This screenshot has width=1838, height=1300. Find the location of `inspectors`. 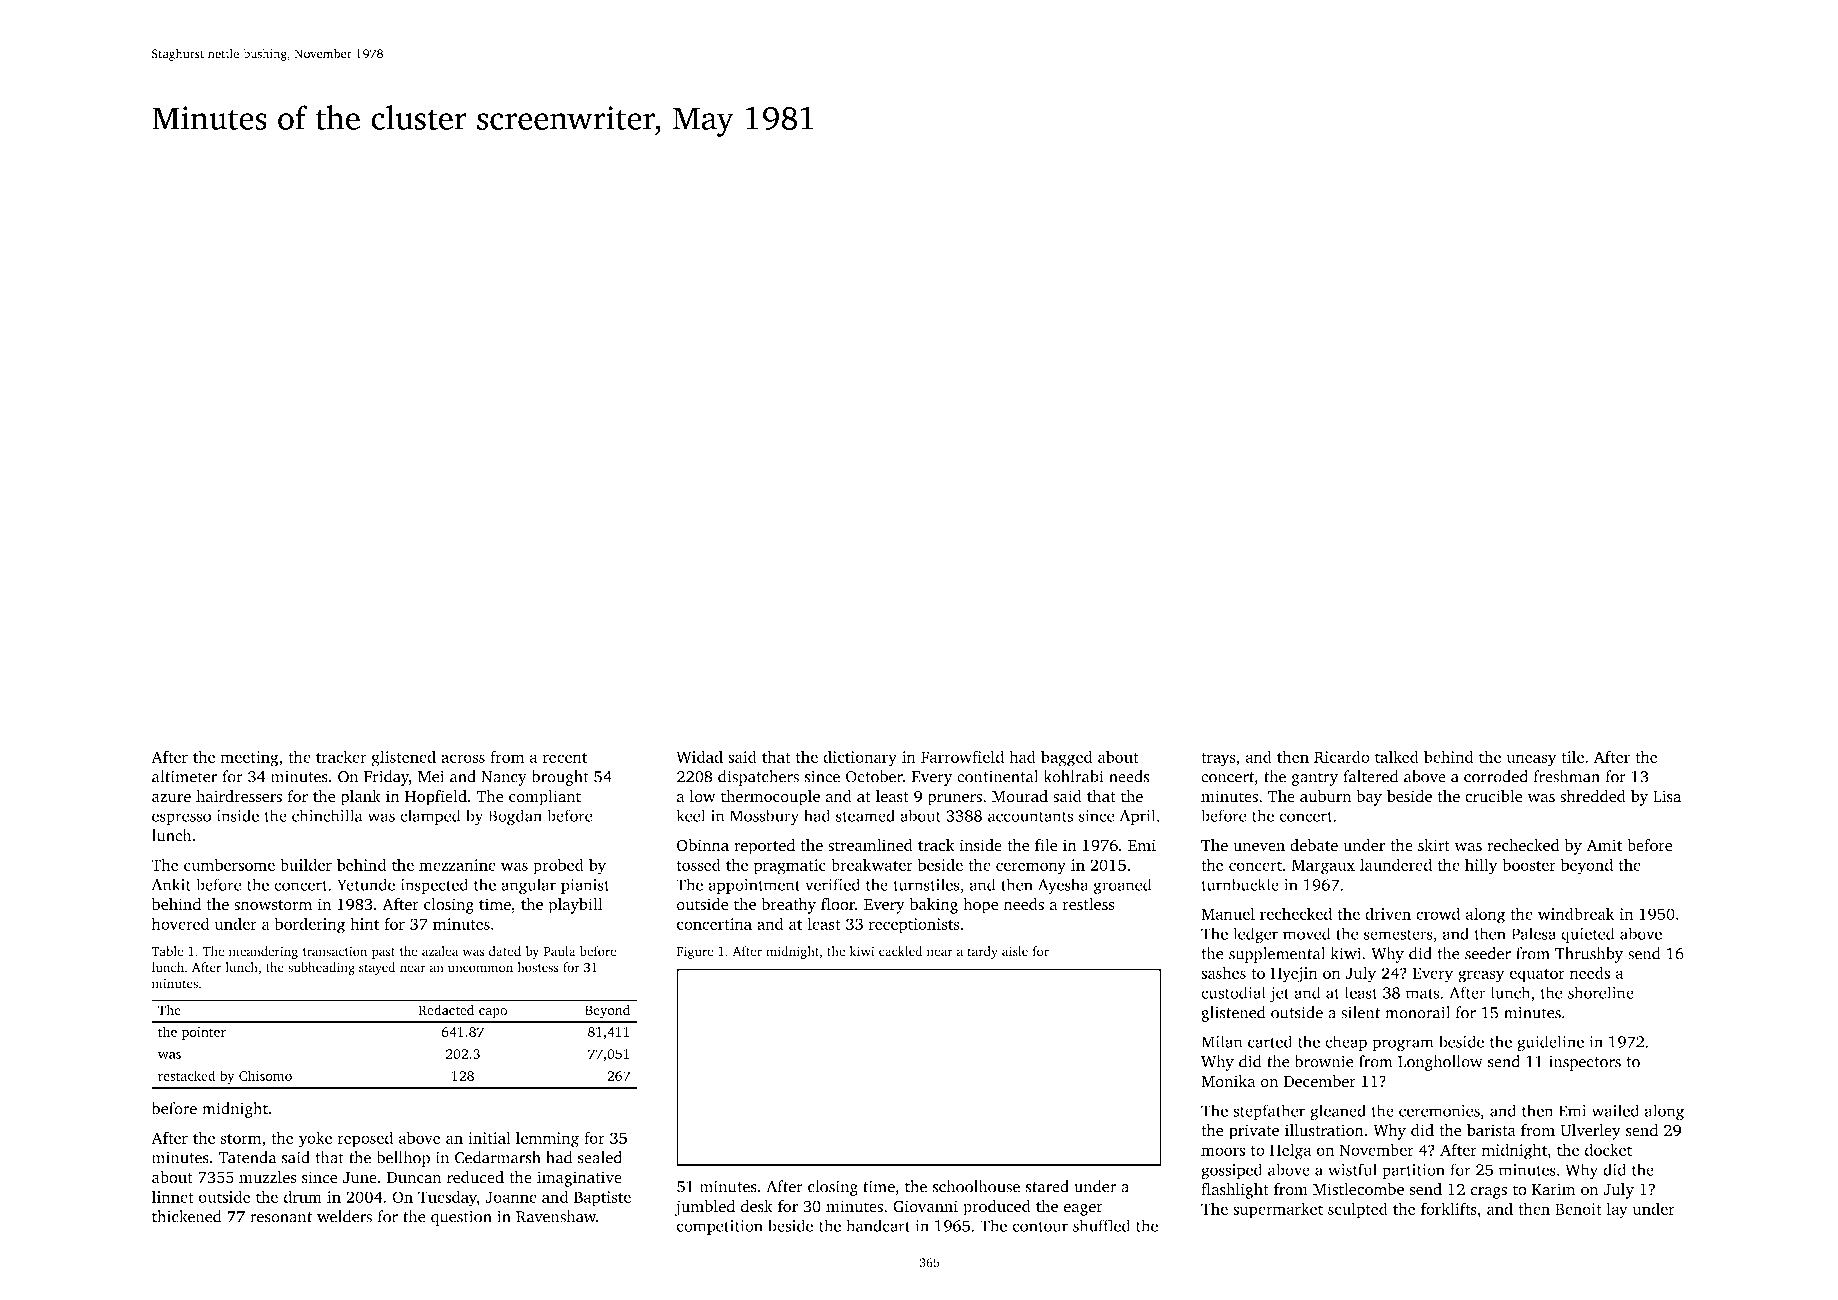

inspectors is located at coordinates (1585, 1063).
